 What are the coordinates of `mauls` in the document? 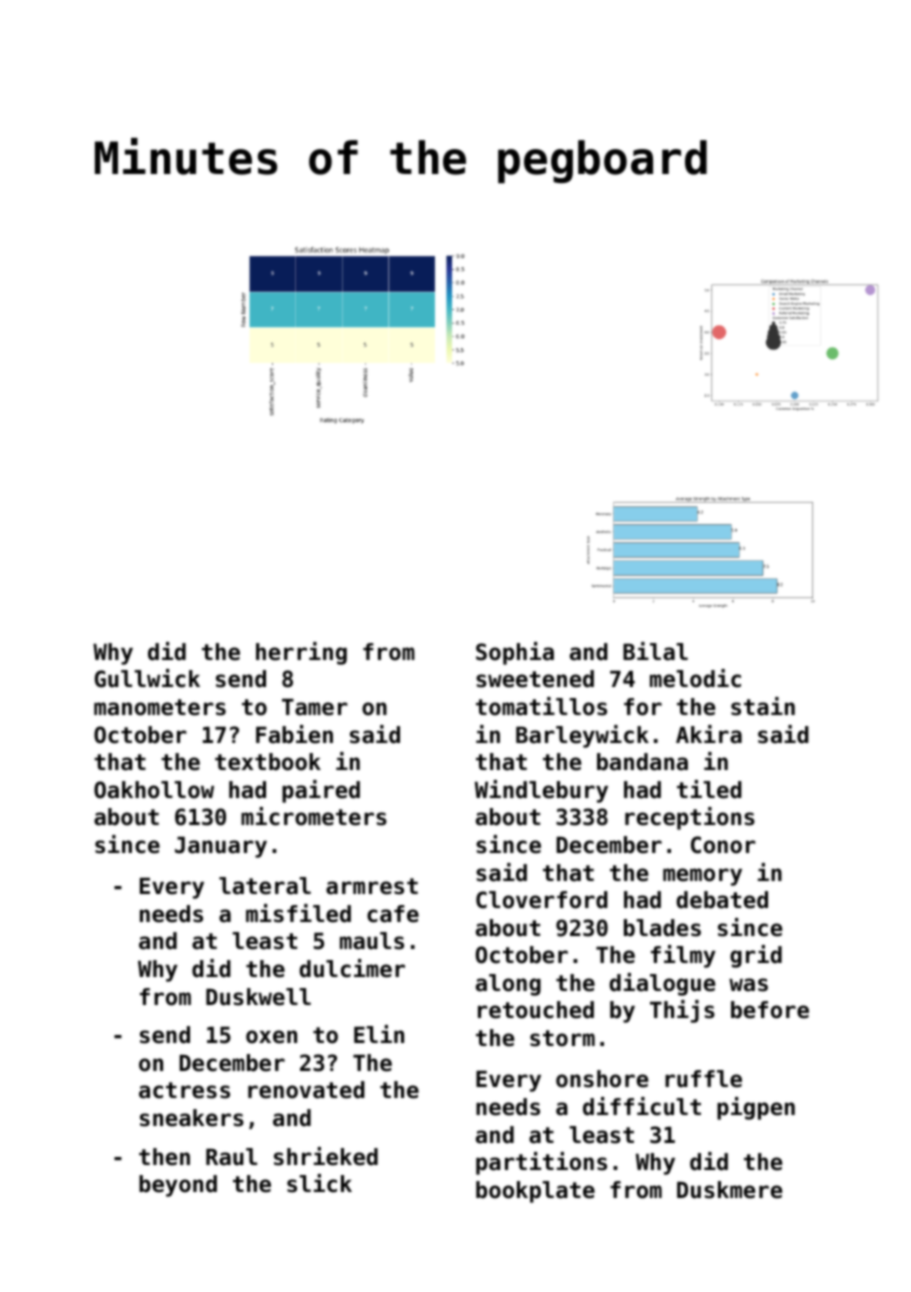 It's located at (372, 941).
